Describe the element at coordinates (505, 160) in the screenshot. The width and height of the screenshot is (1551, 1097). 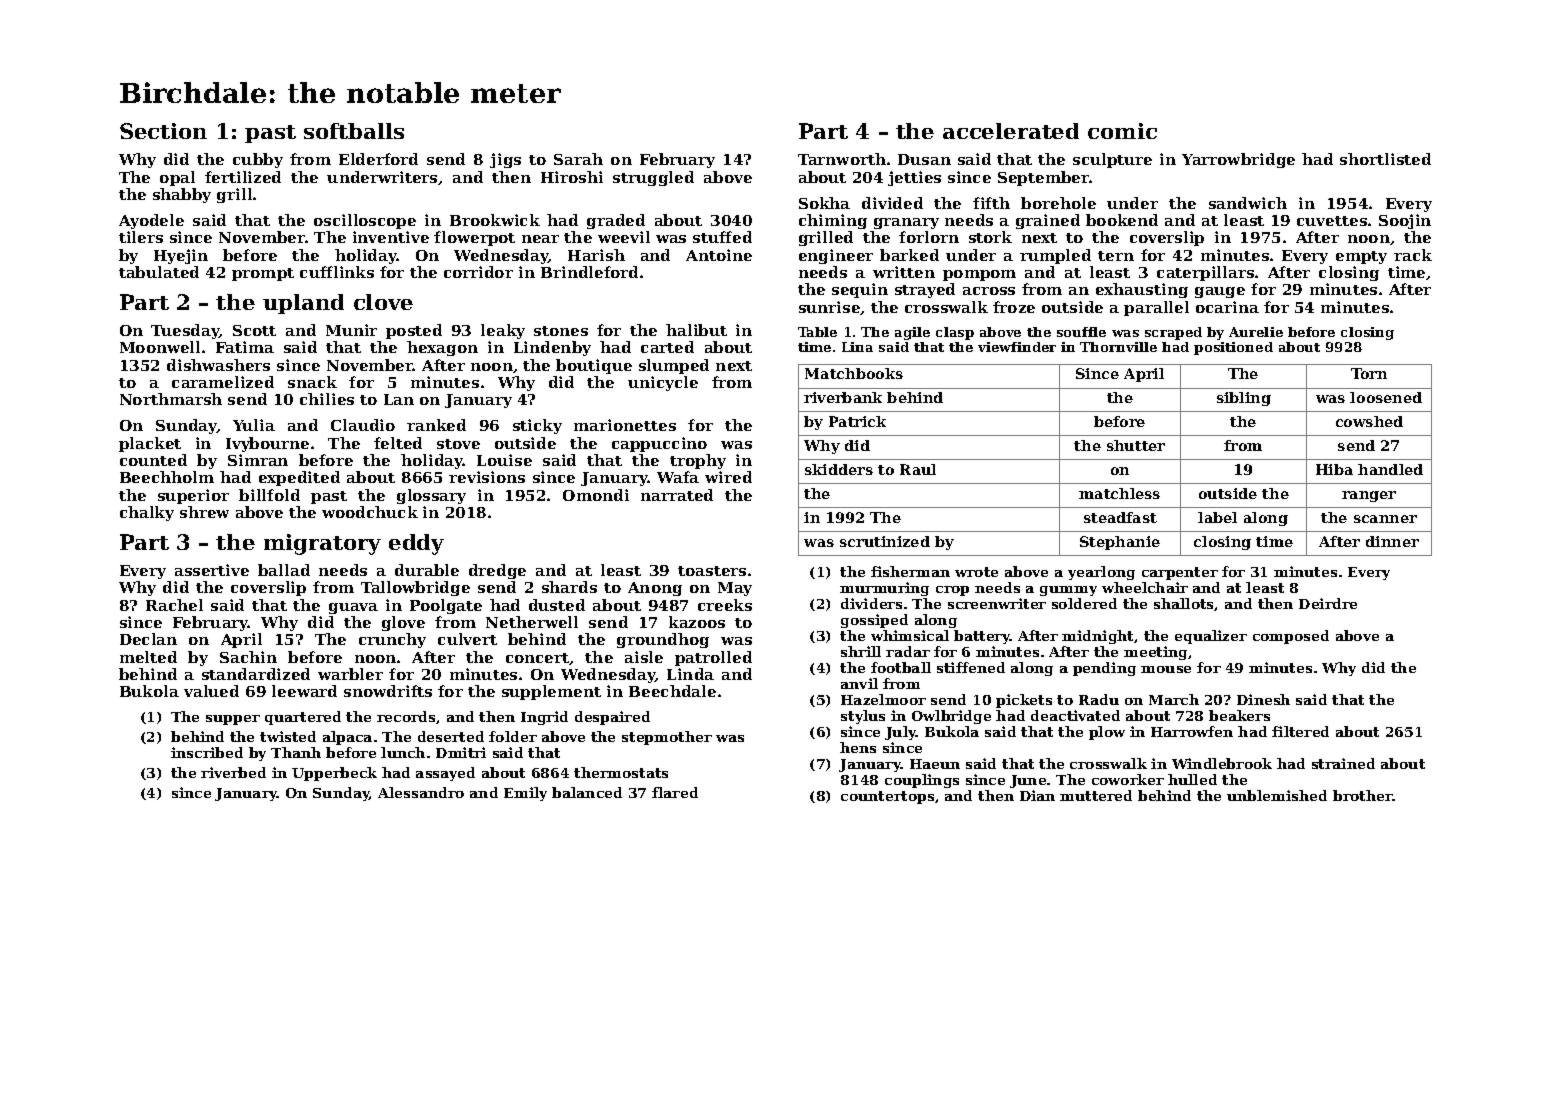
I see `jigs` at that location.
